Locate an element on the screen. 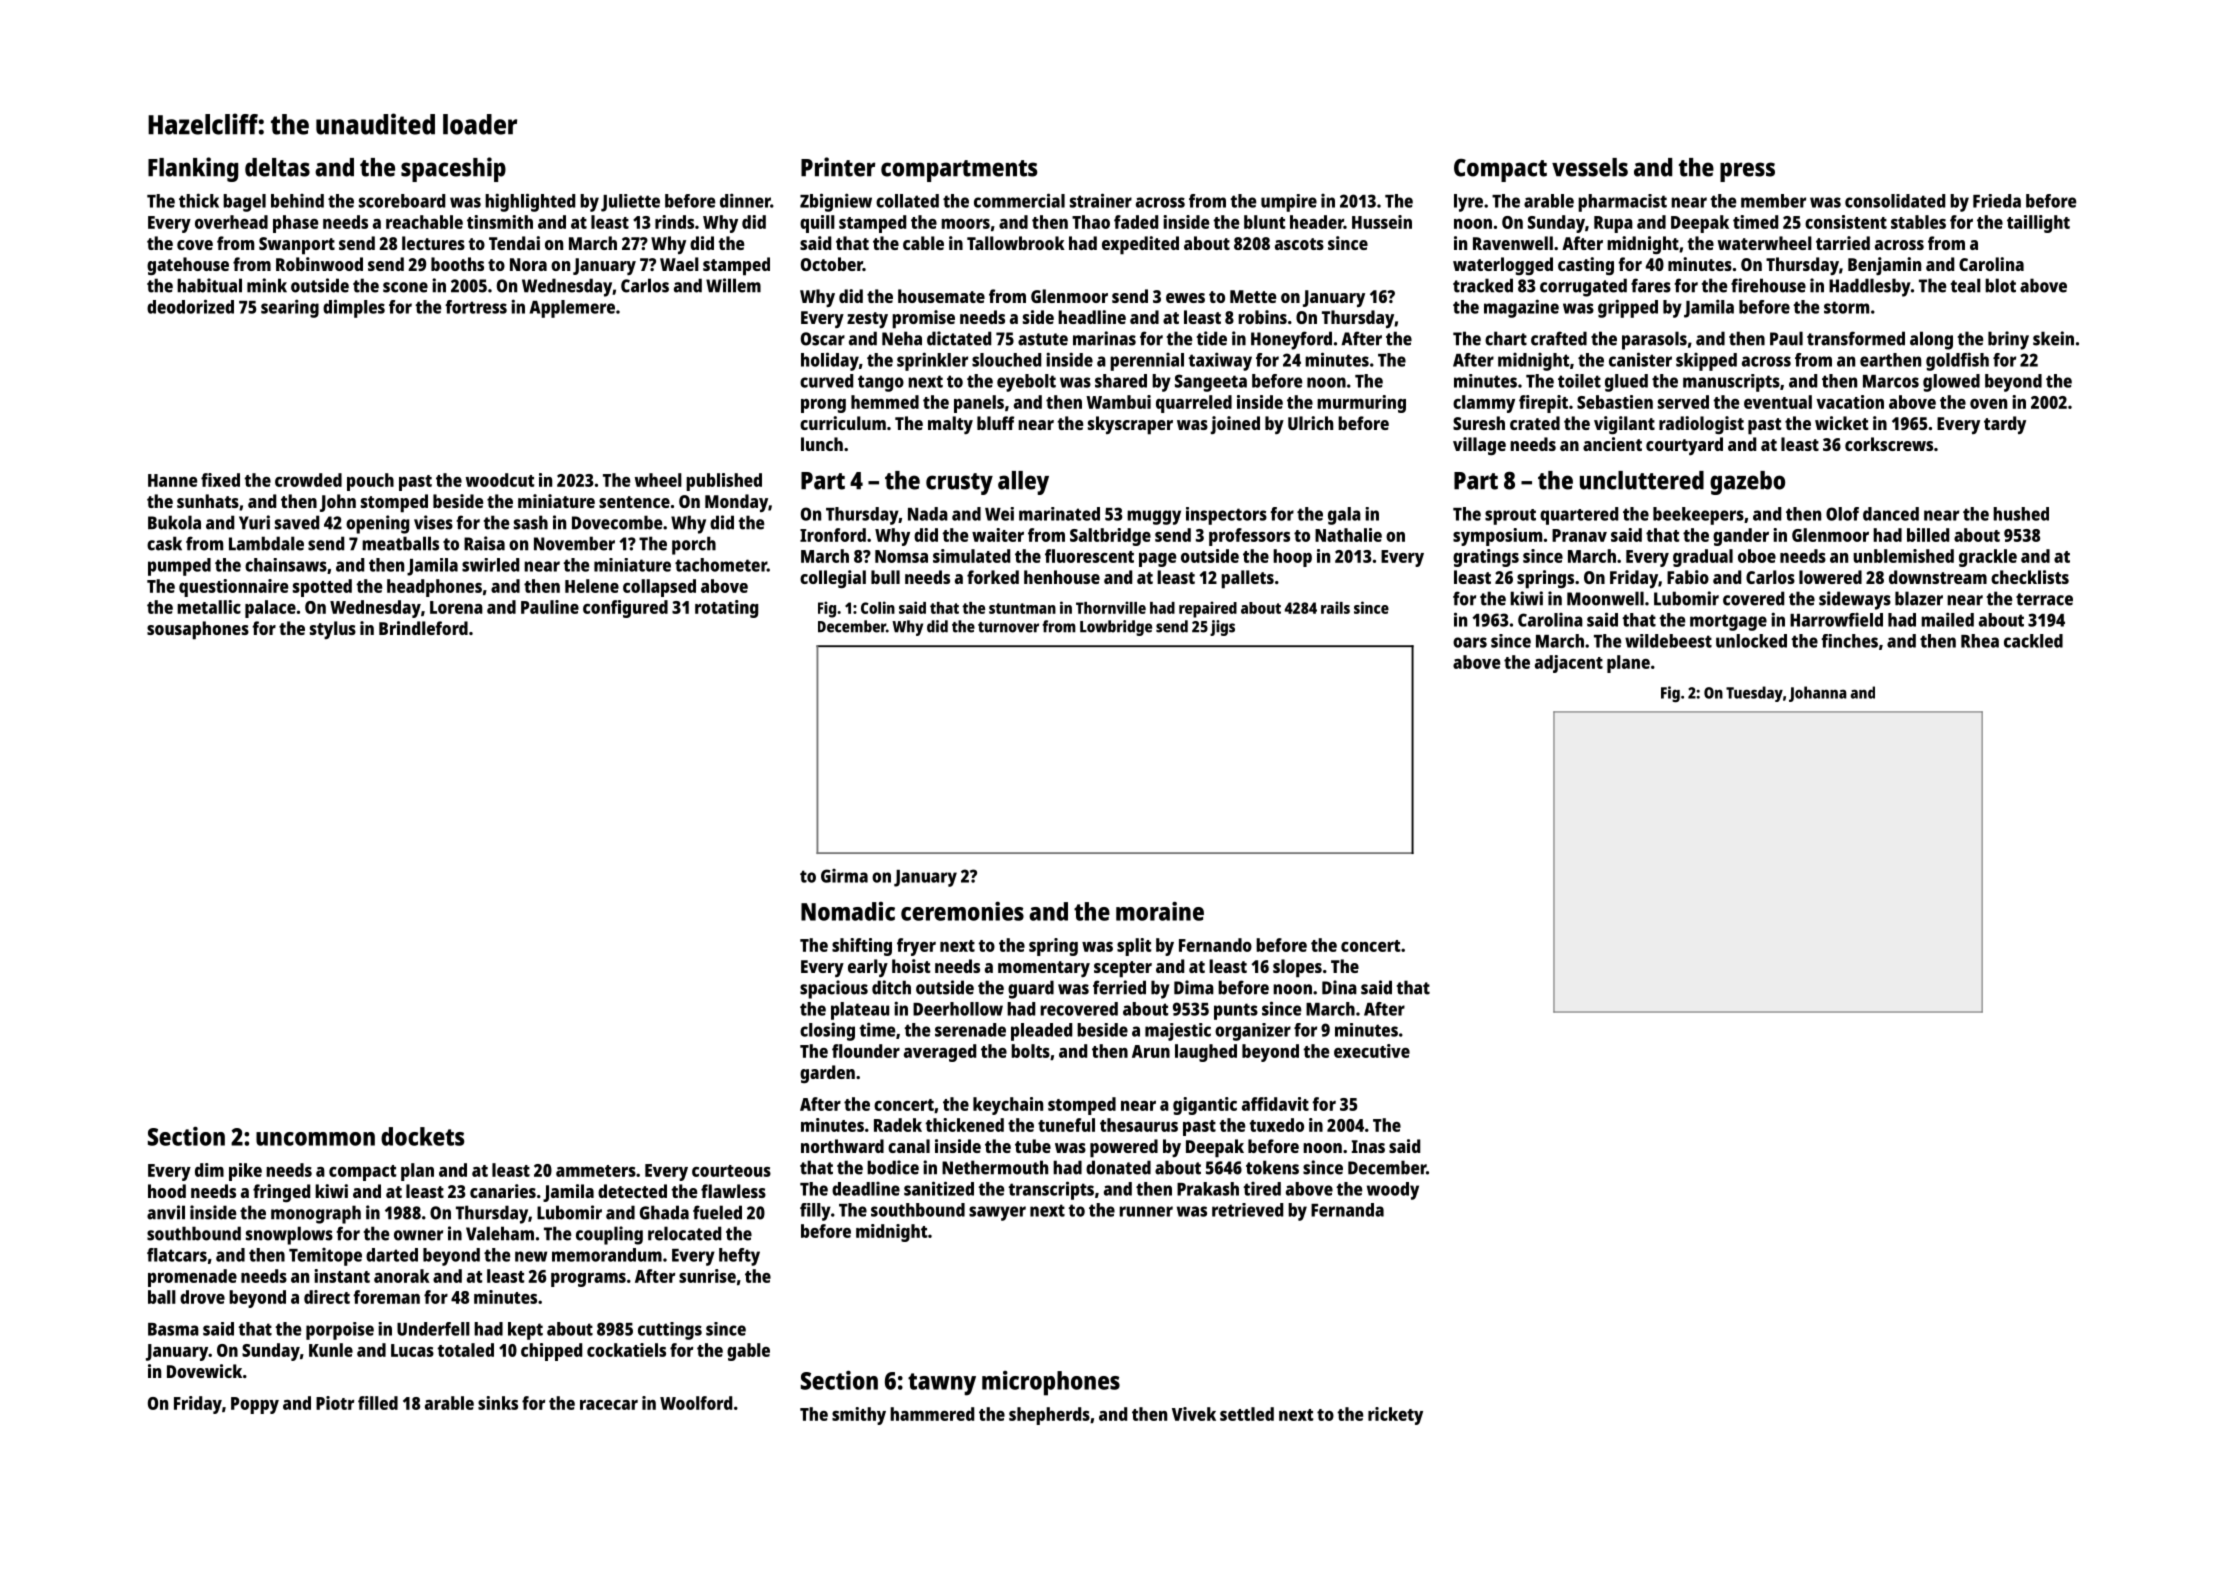  relocated is located at coordinates (684, 1233).
